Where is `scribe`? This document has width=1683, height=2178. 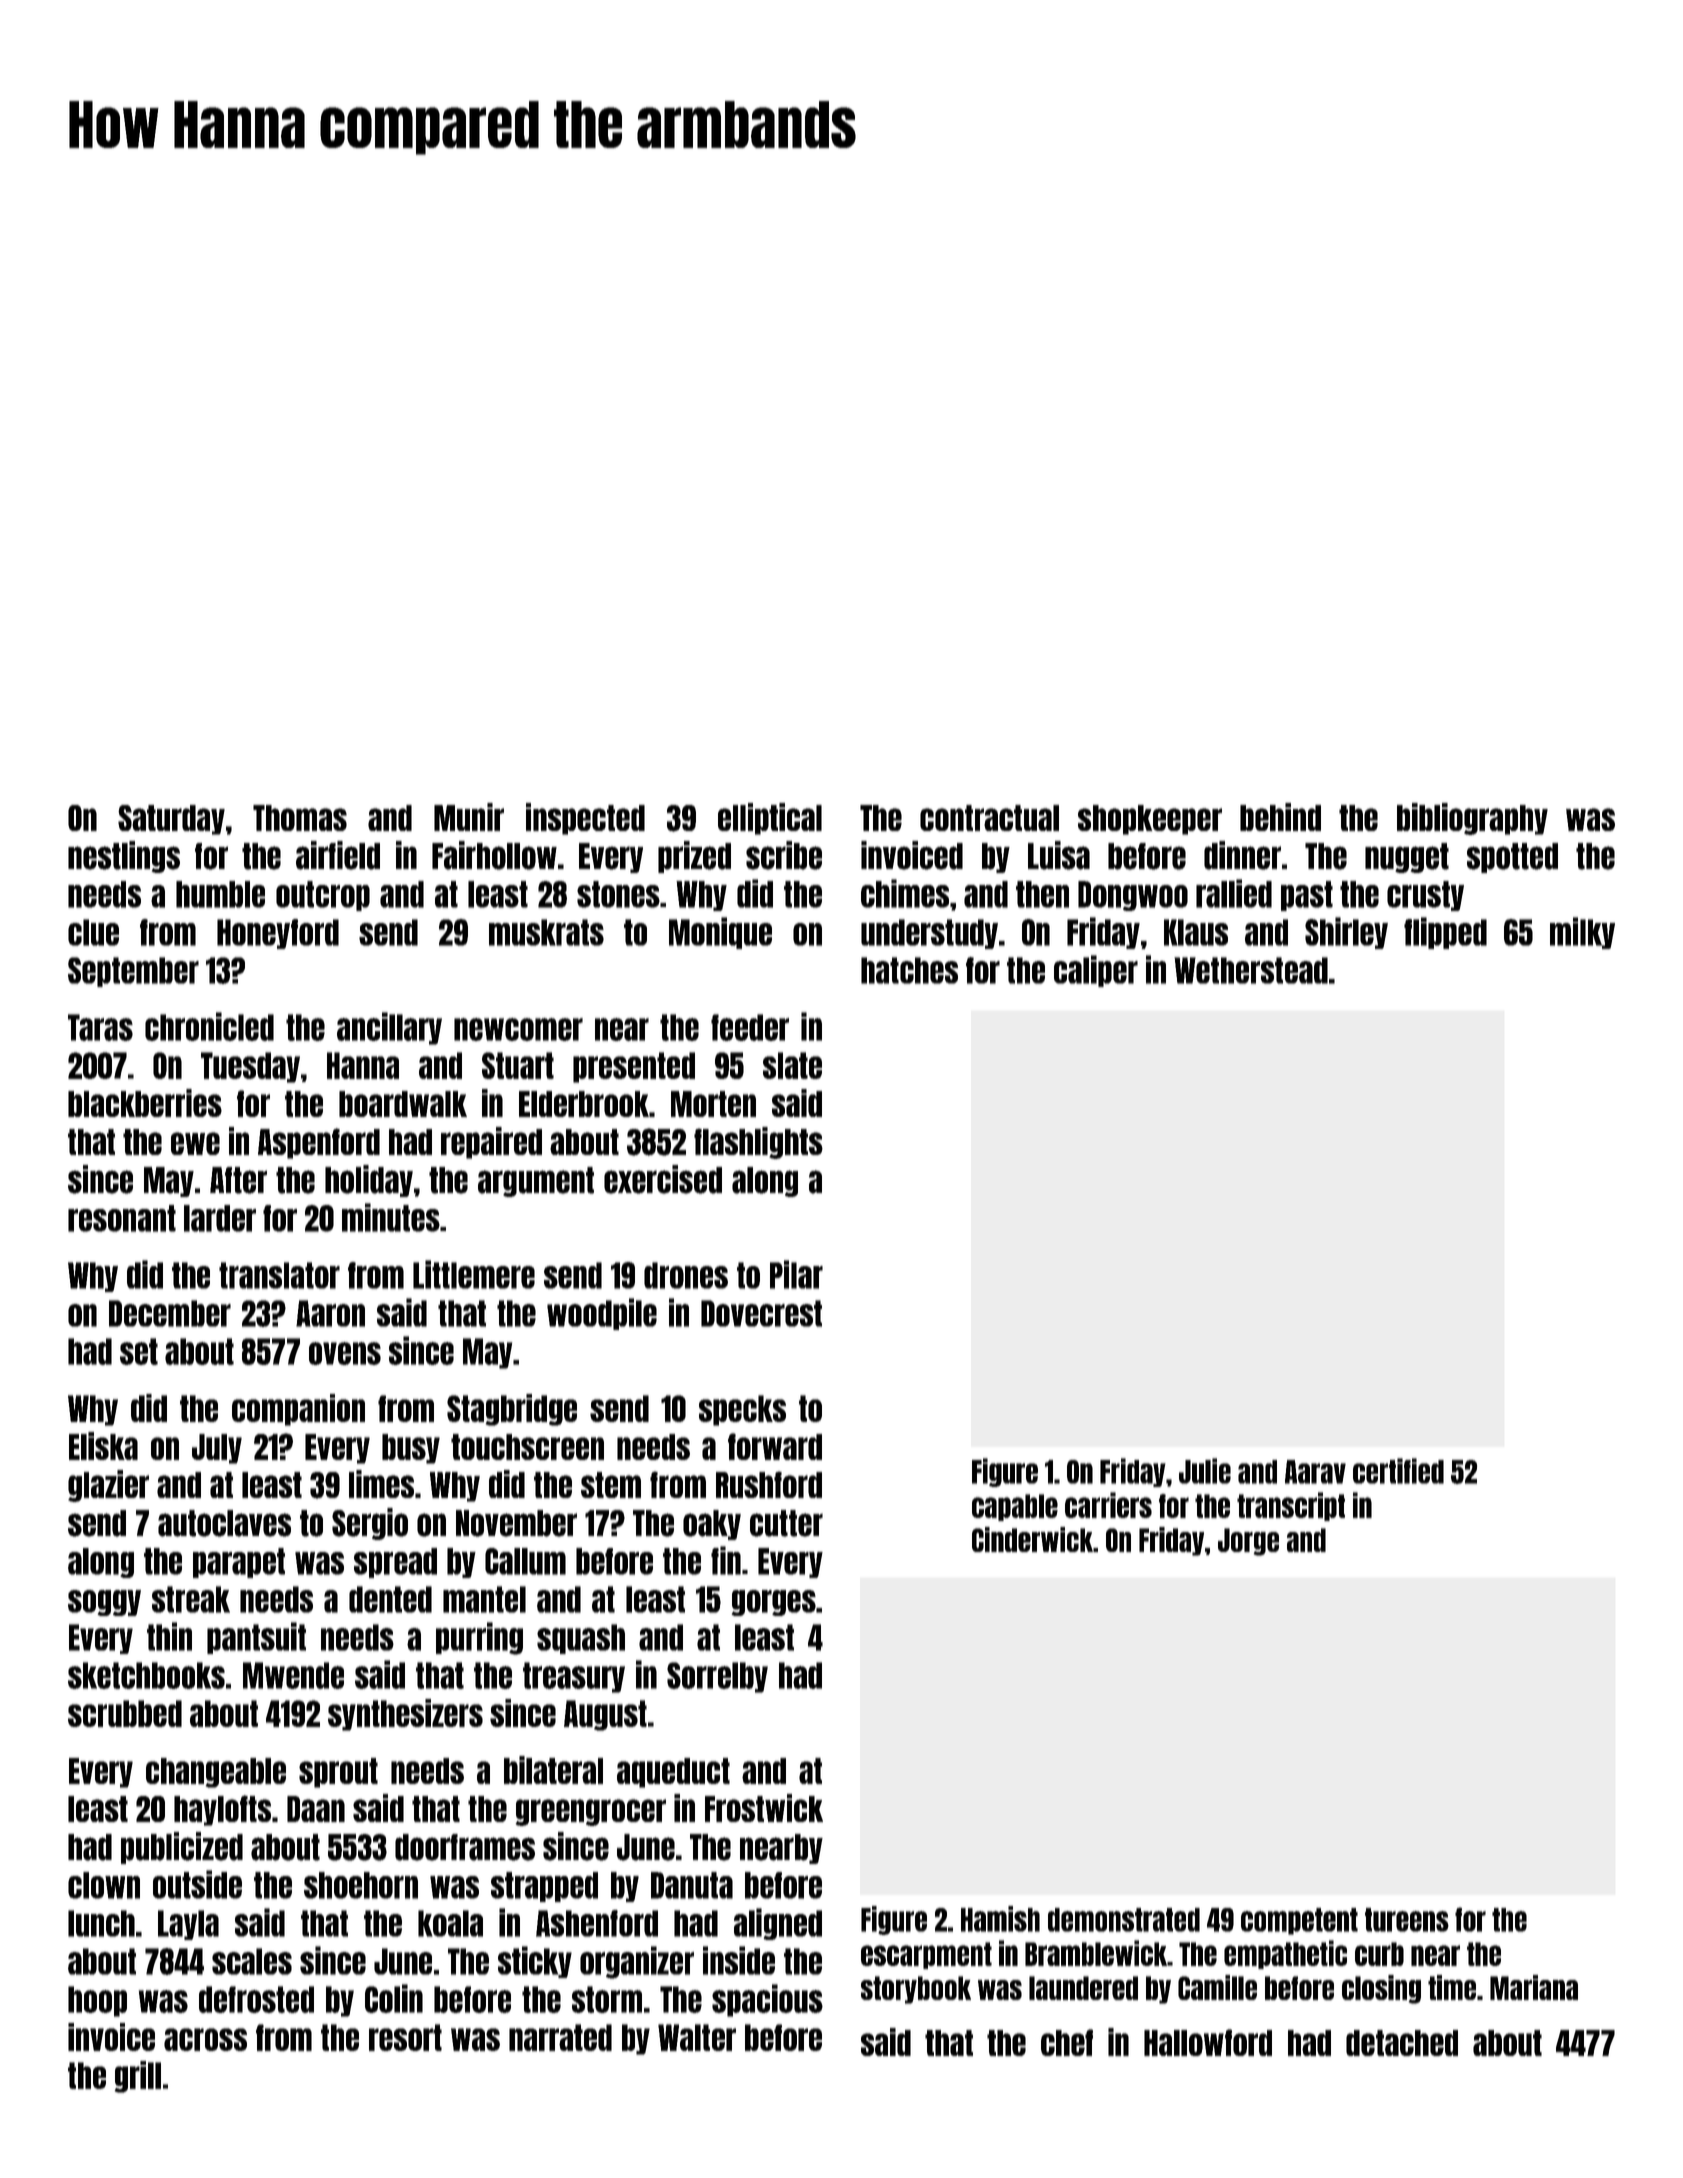 scribe is located at coordinates (784, 855).
